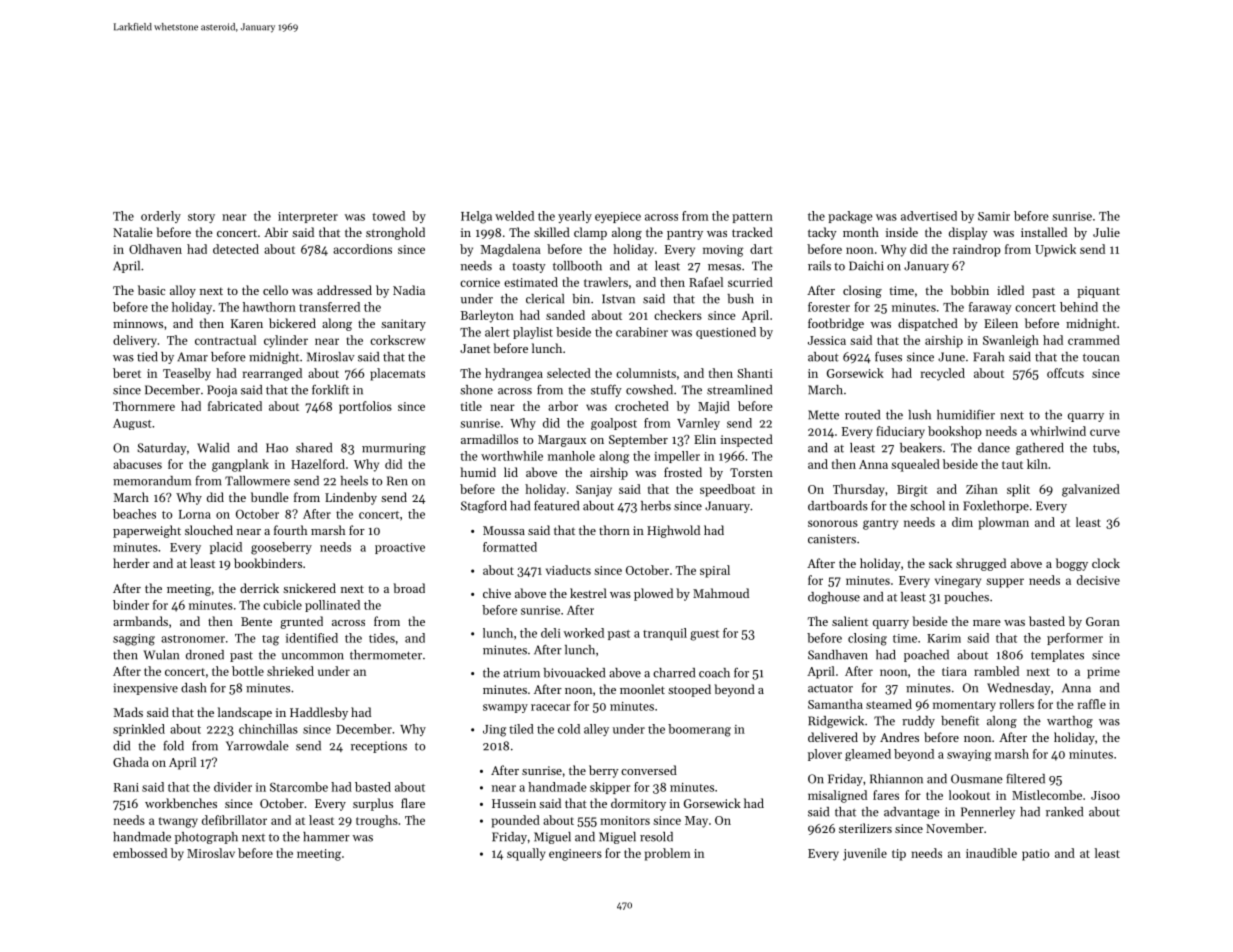 The height and width of the screenshot is (952, 1233). Describe the element at coordinates (134, 514) in the screenshot. I see `beaches` at that location.
